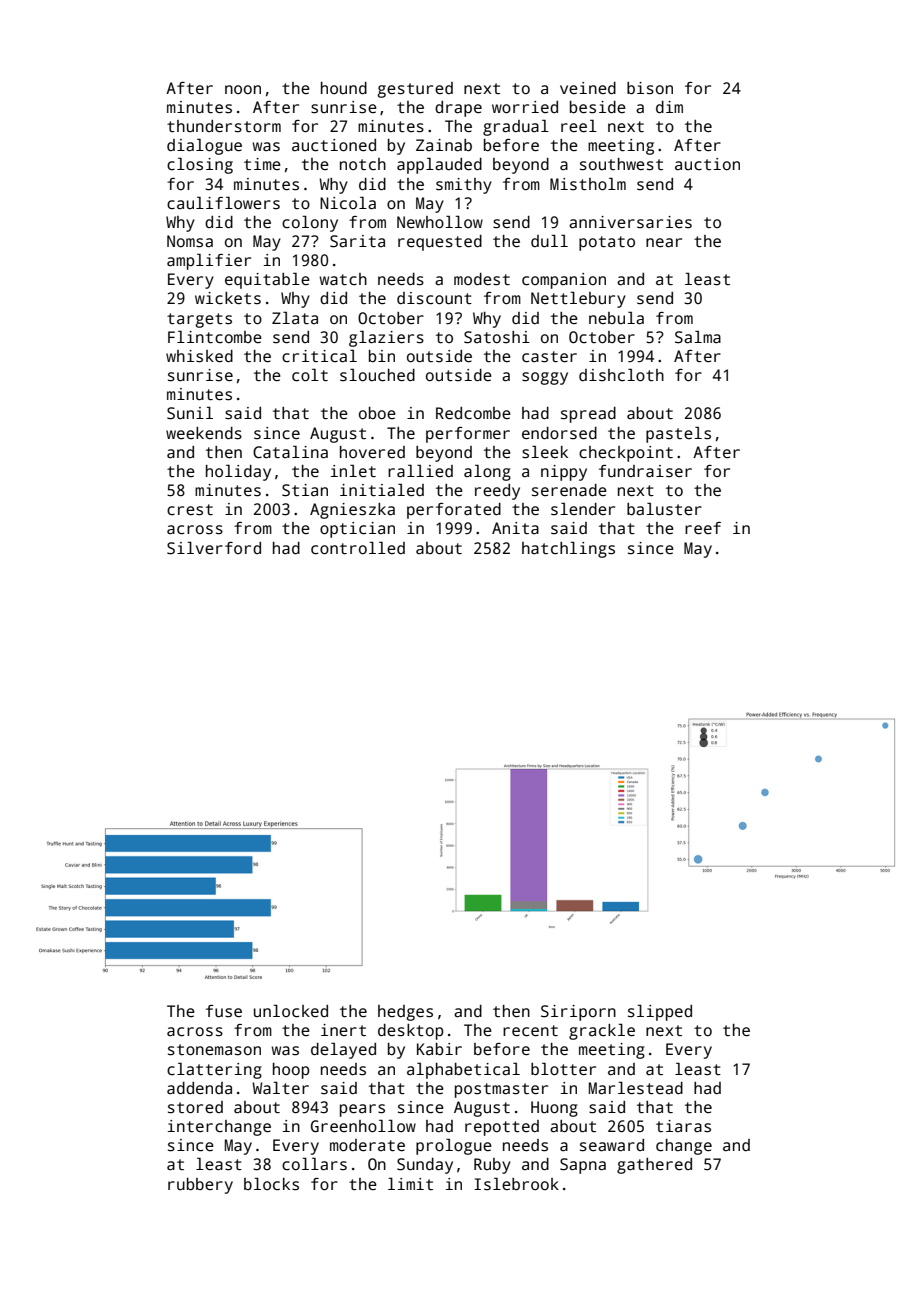 The image size is (924, 1311). I want to click on bison, so click(650, 88).
